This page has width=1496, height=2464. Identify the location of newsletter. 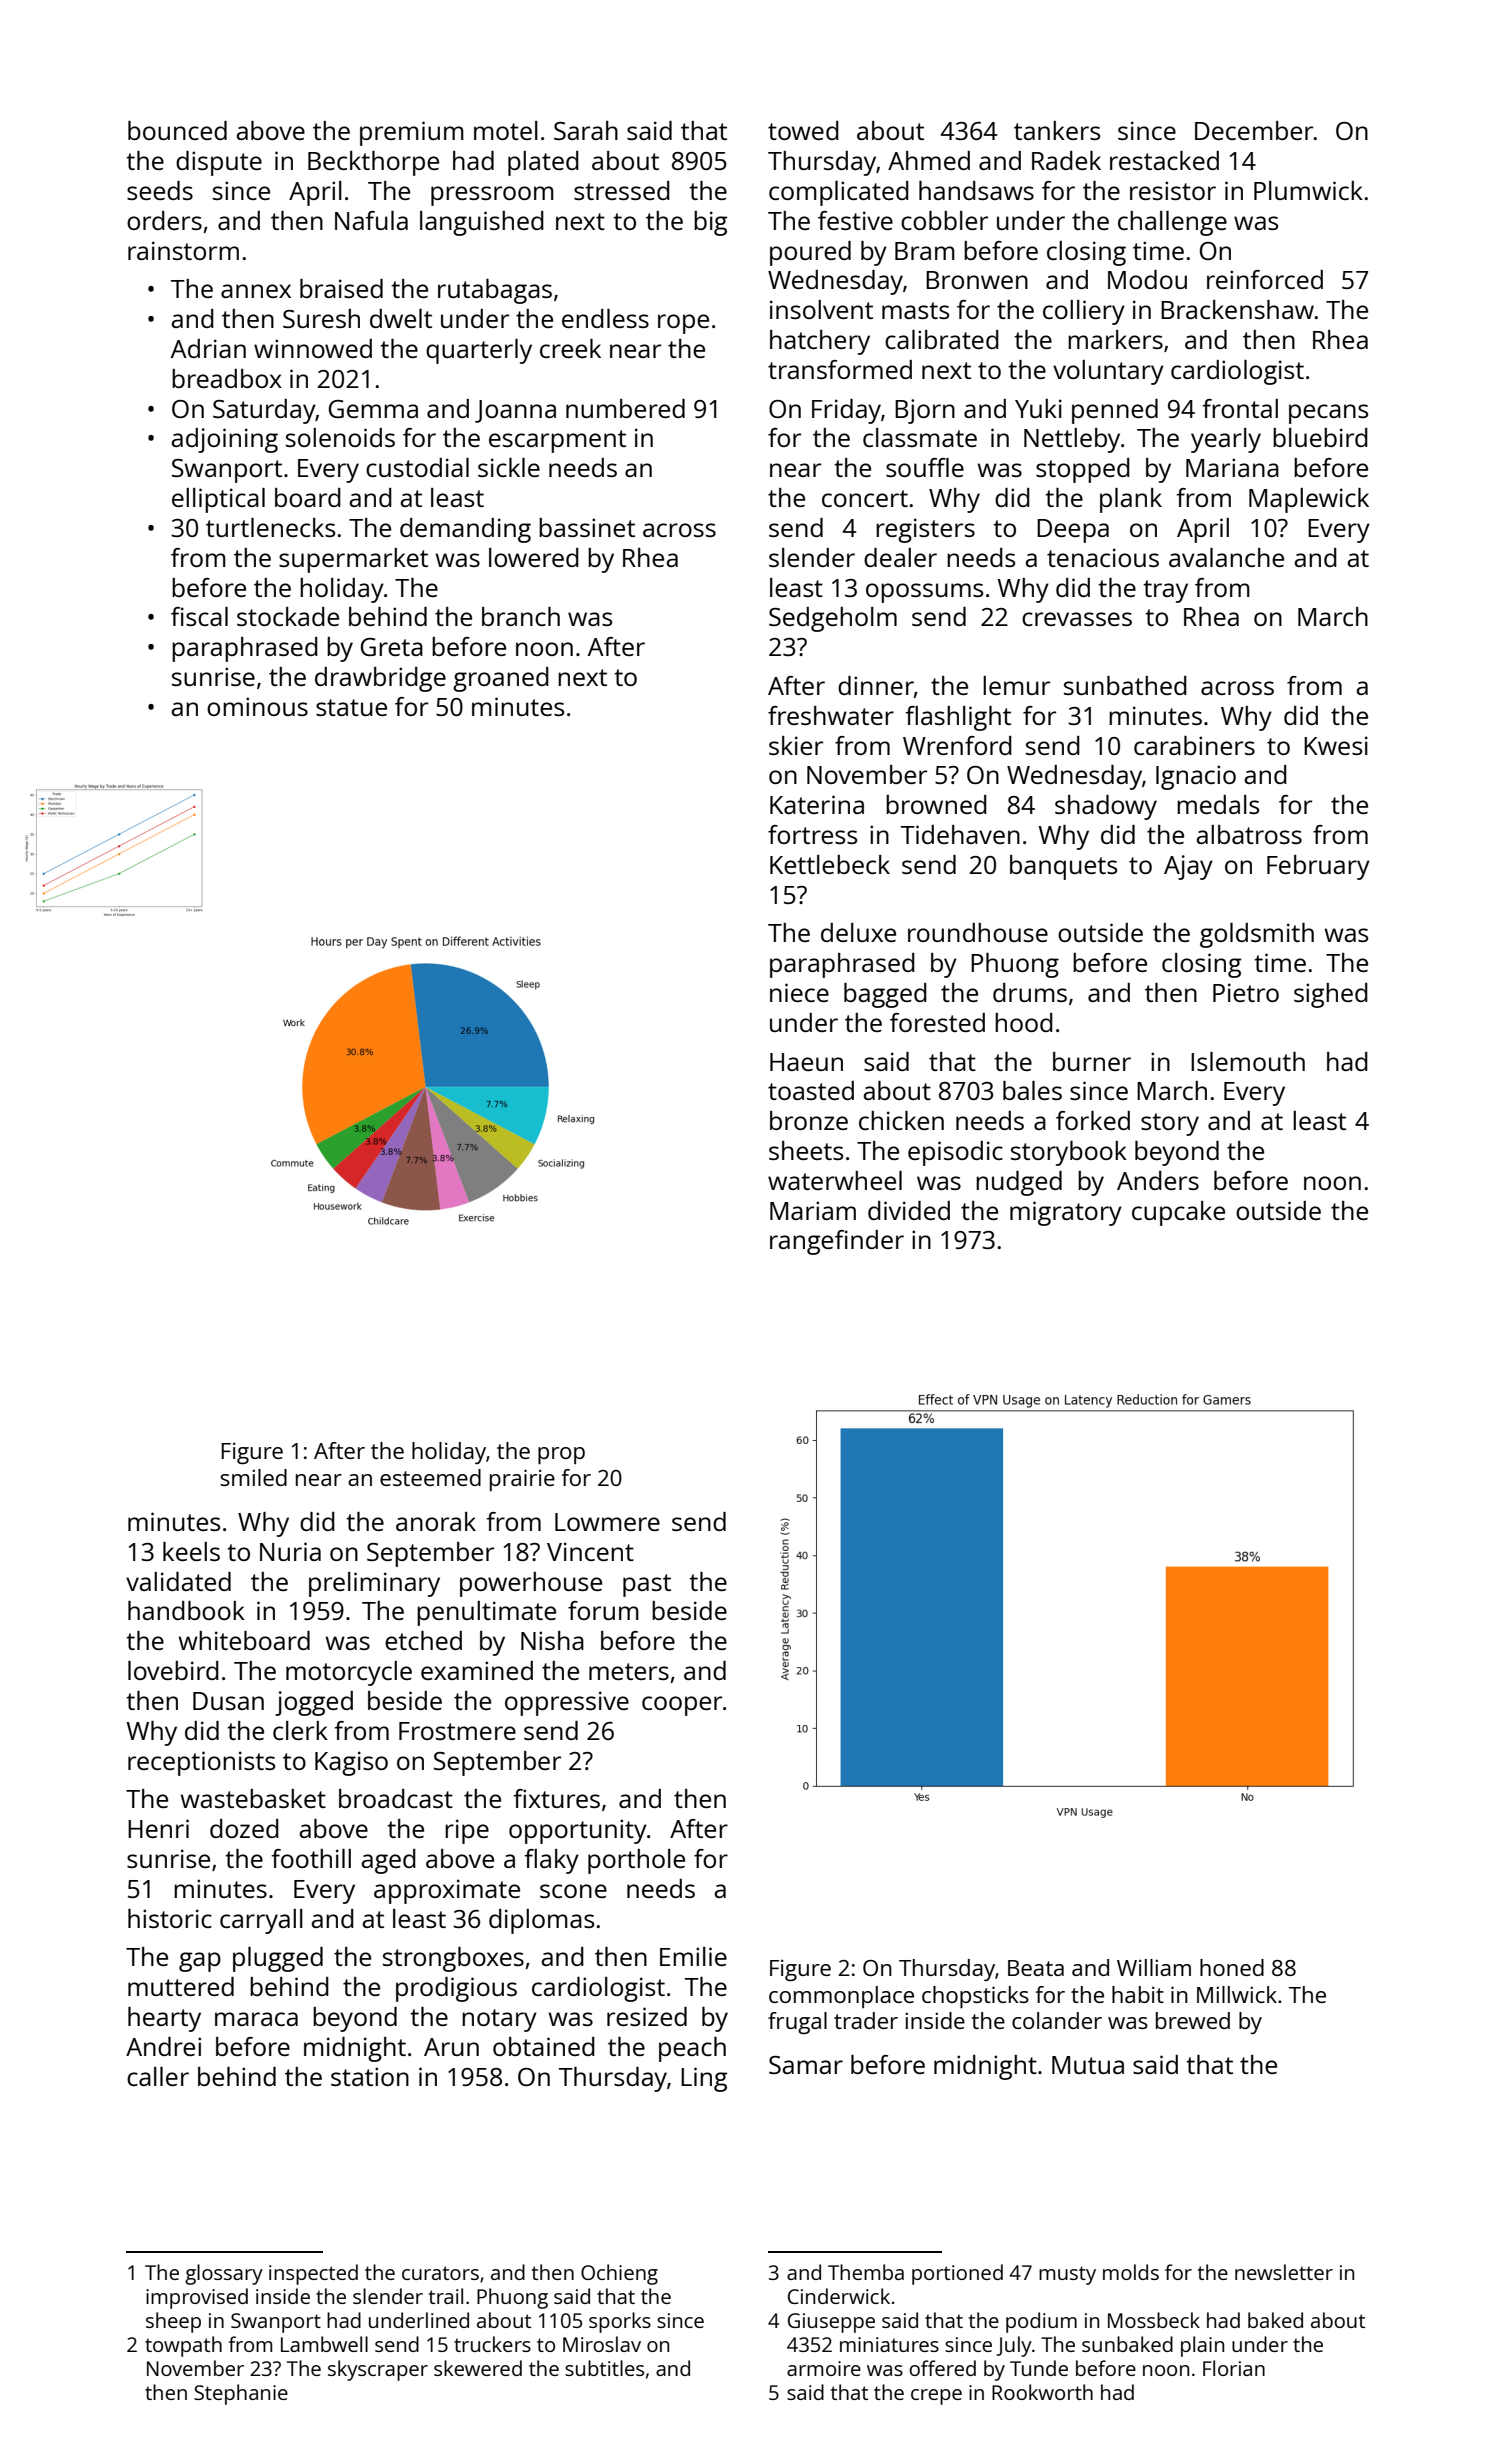
(1284, 2272).
